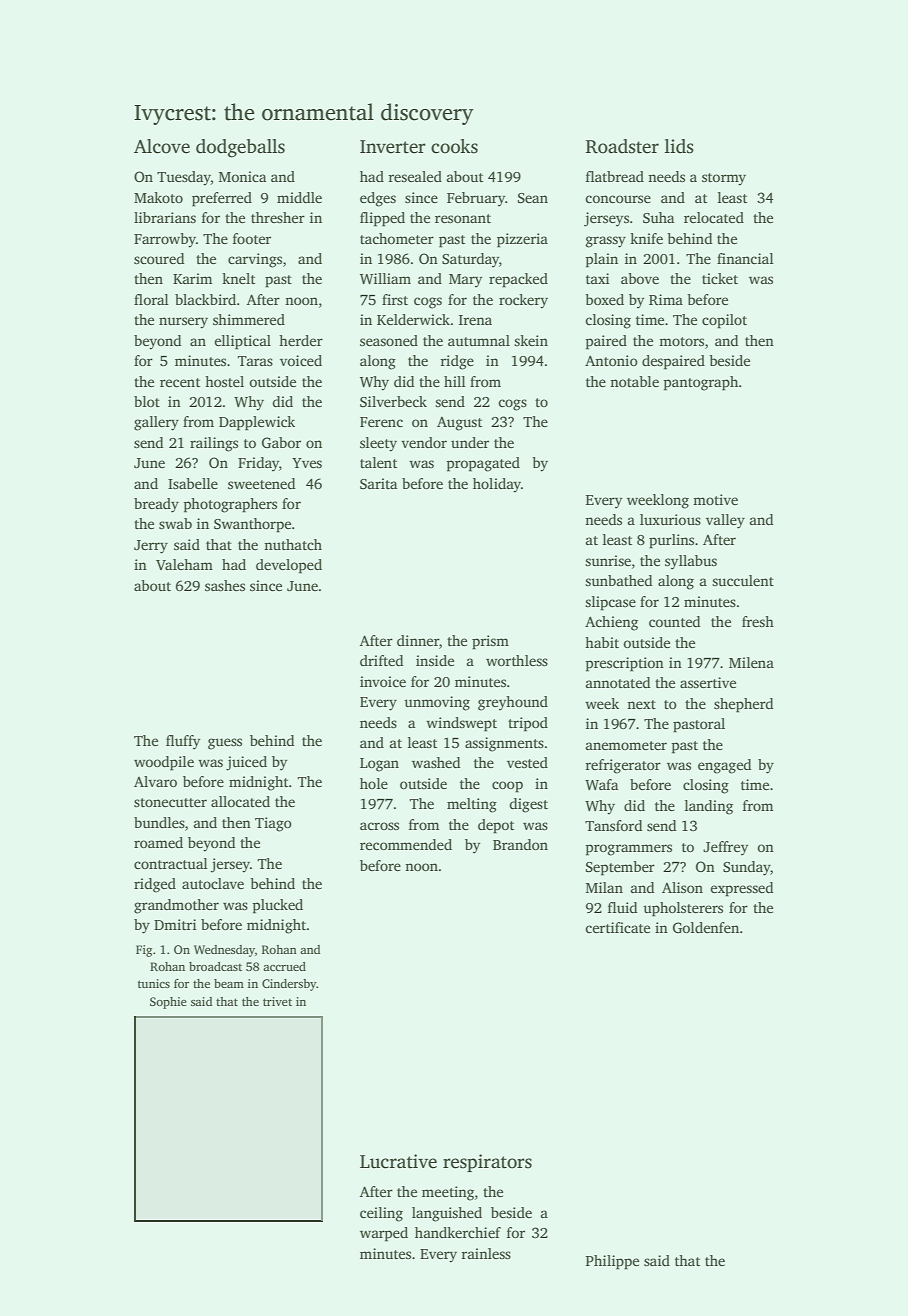 This image has width=908, height=1316. I want to click on Inverter, so click(393, 147).
